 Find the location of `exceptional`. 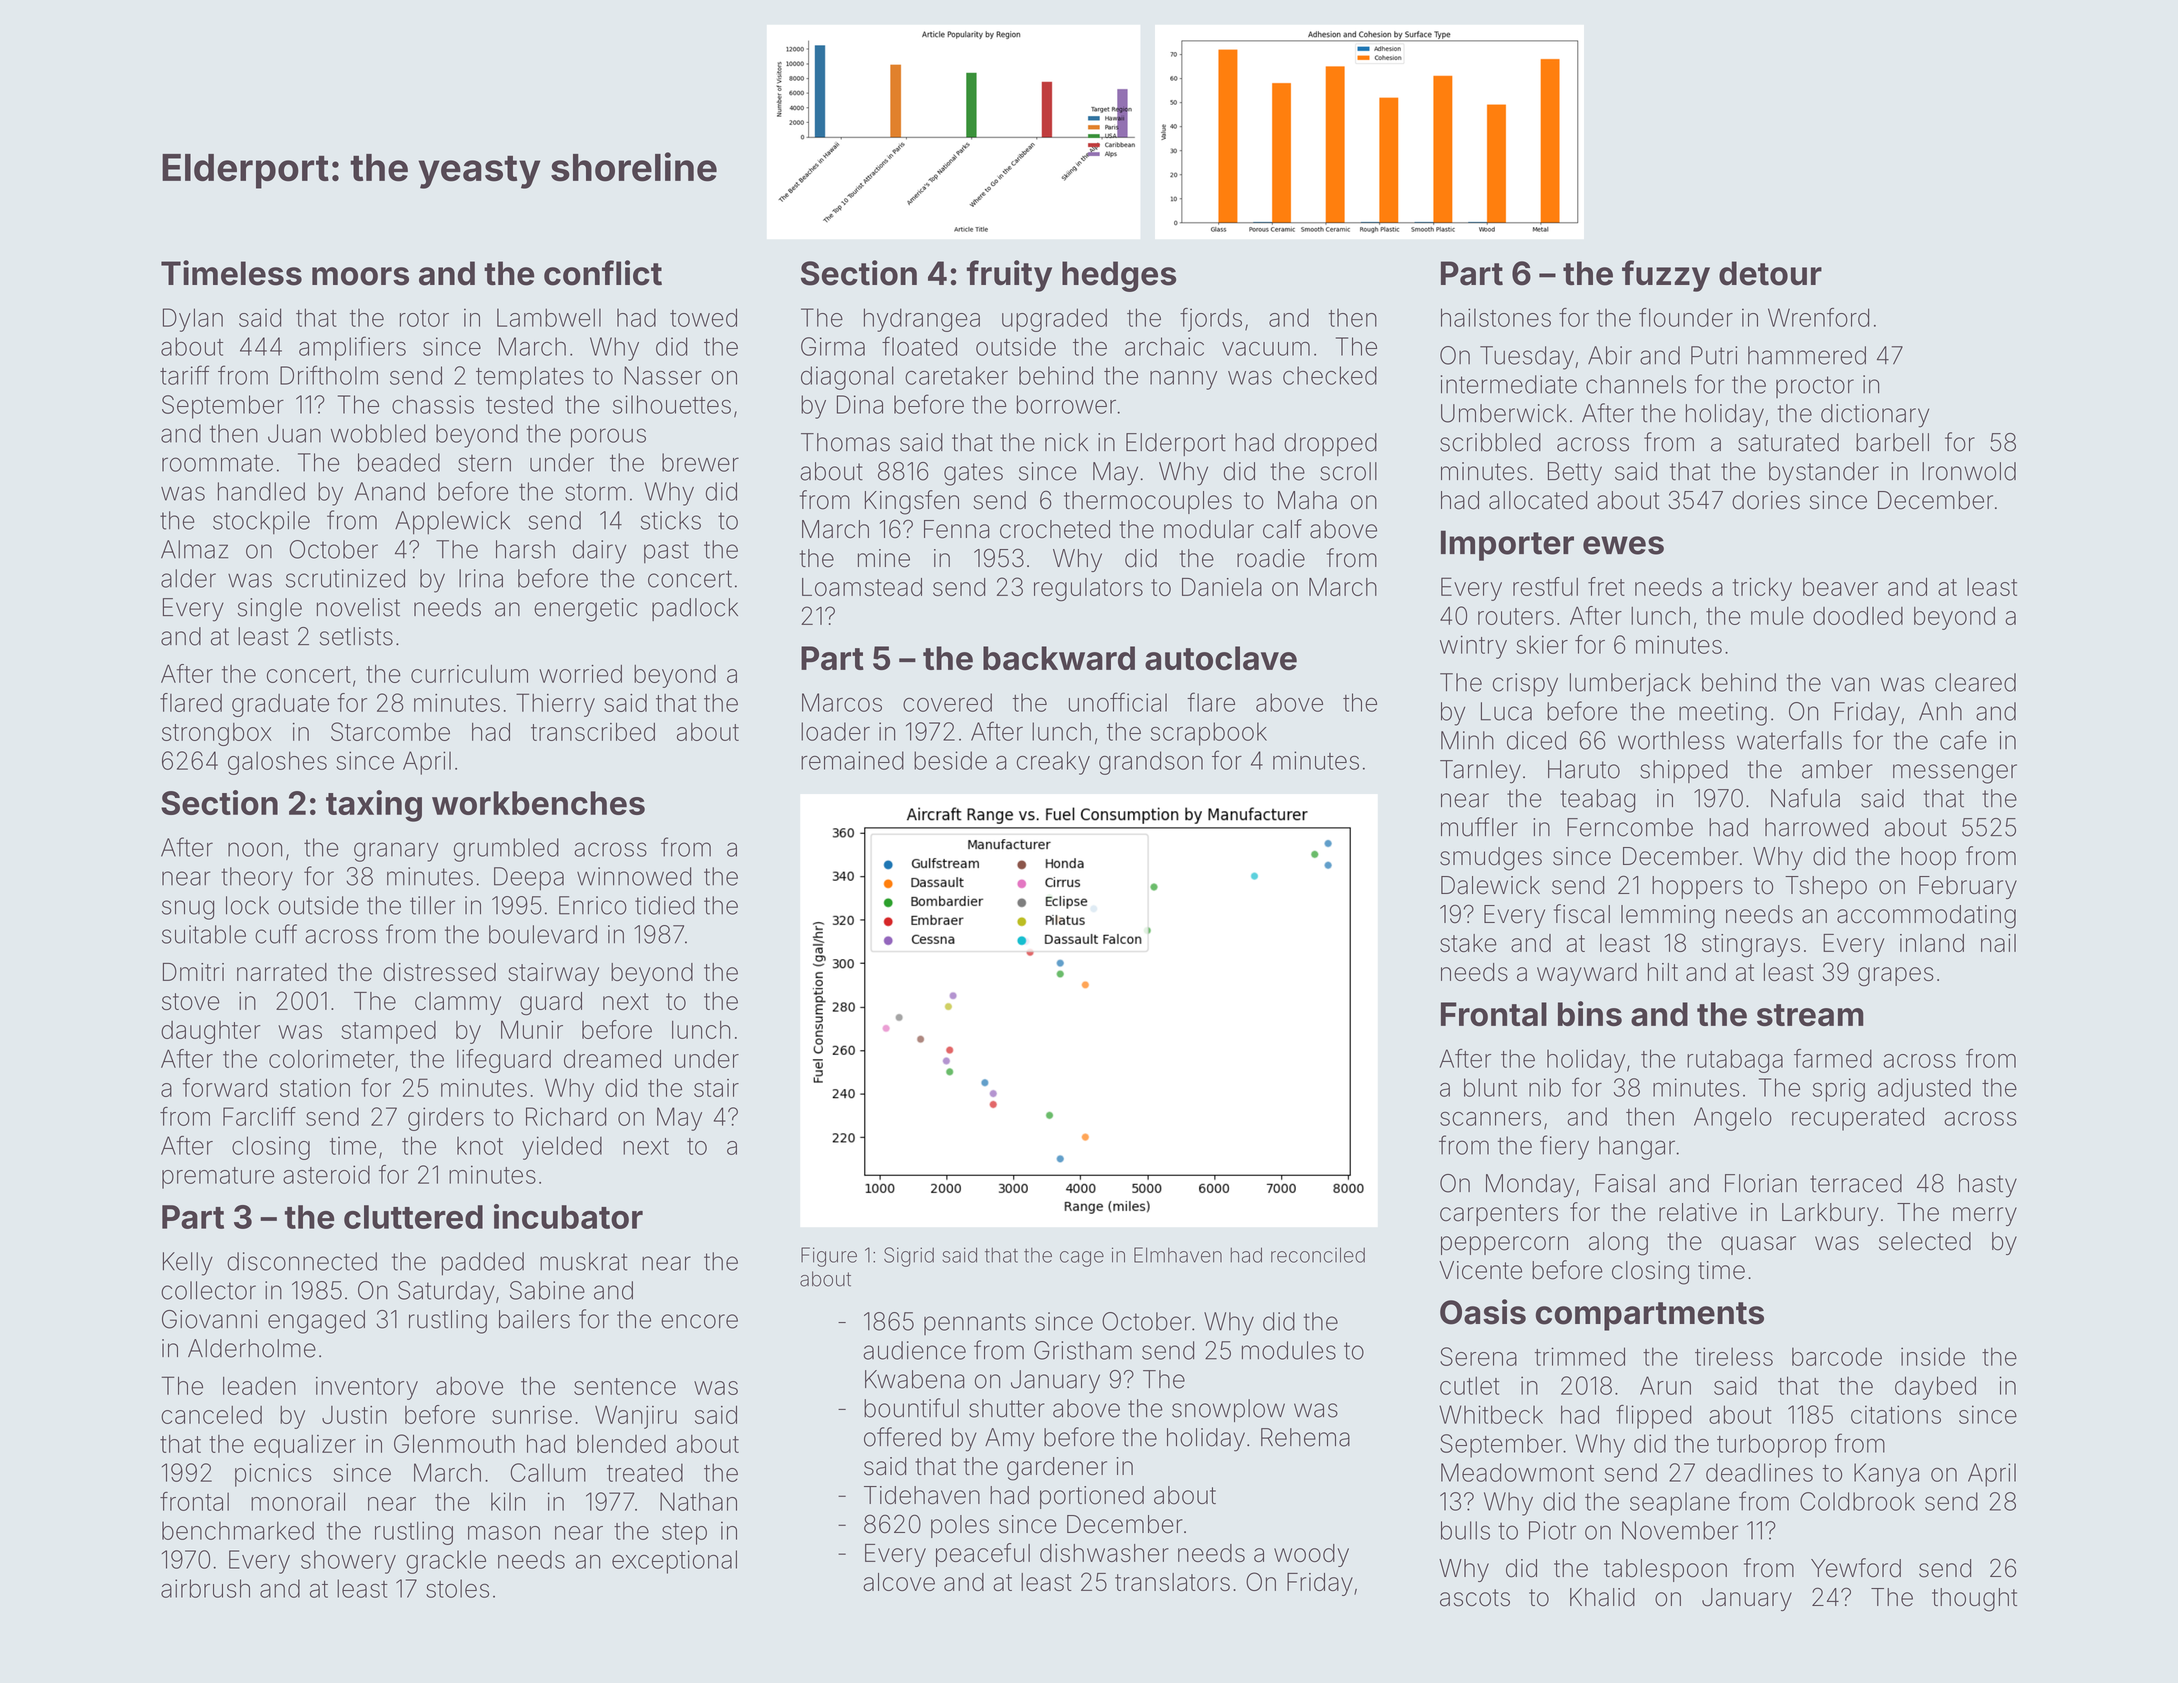

exceptional is located at coordinates (674, 1562).
